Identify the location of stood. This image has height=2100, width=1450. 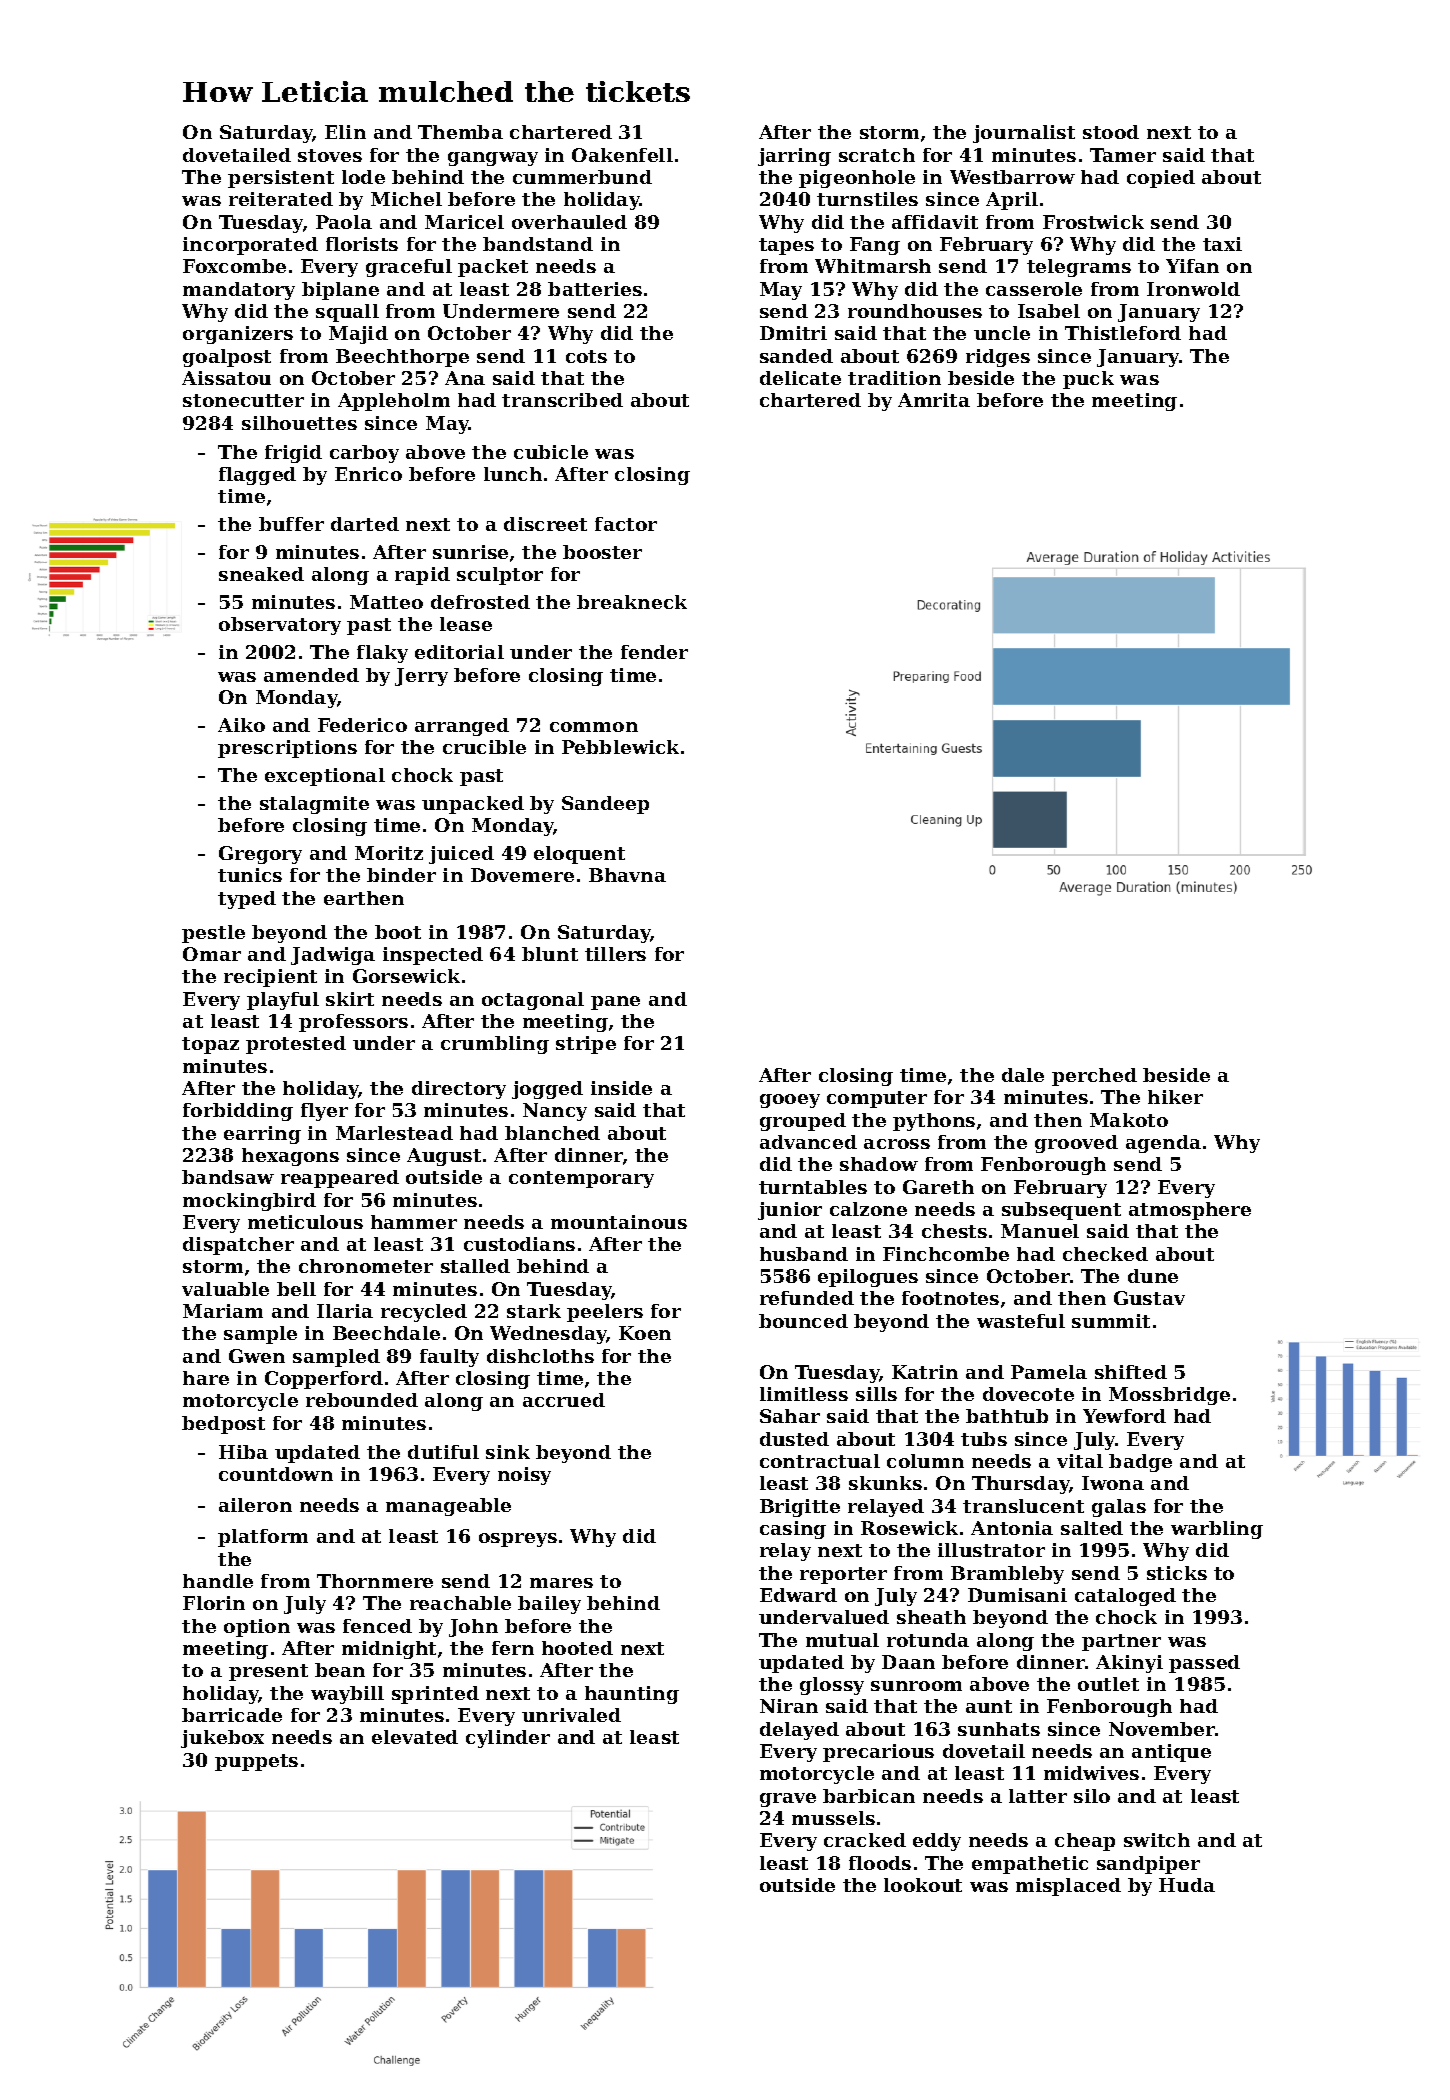
(1111, 132).
